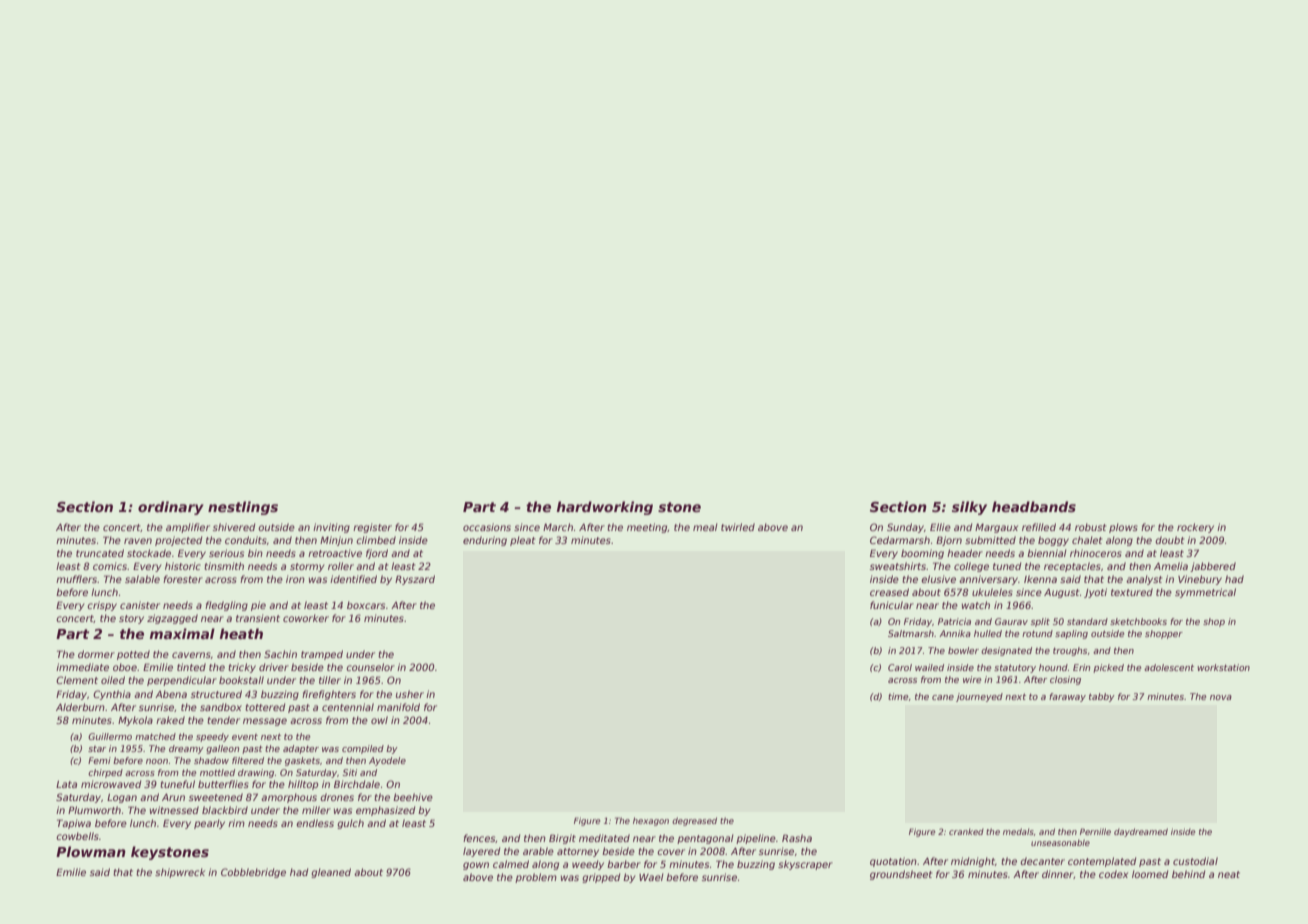  I want to click on Wael, so click(651, 877).
